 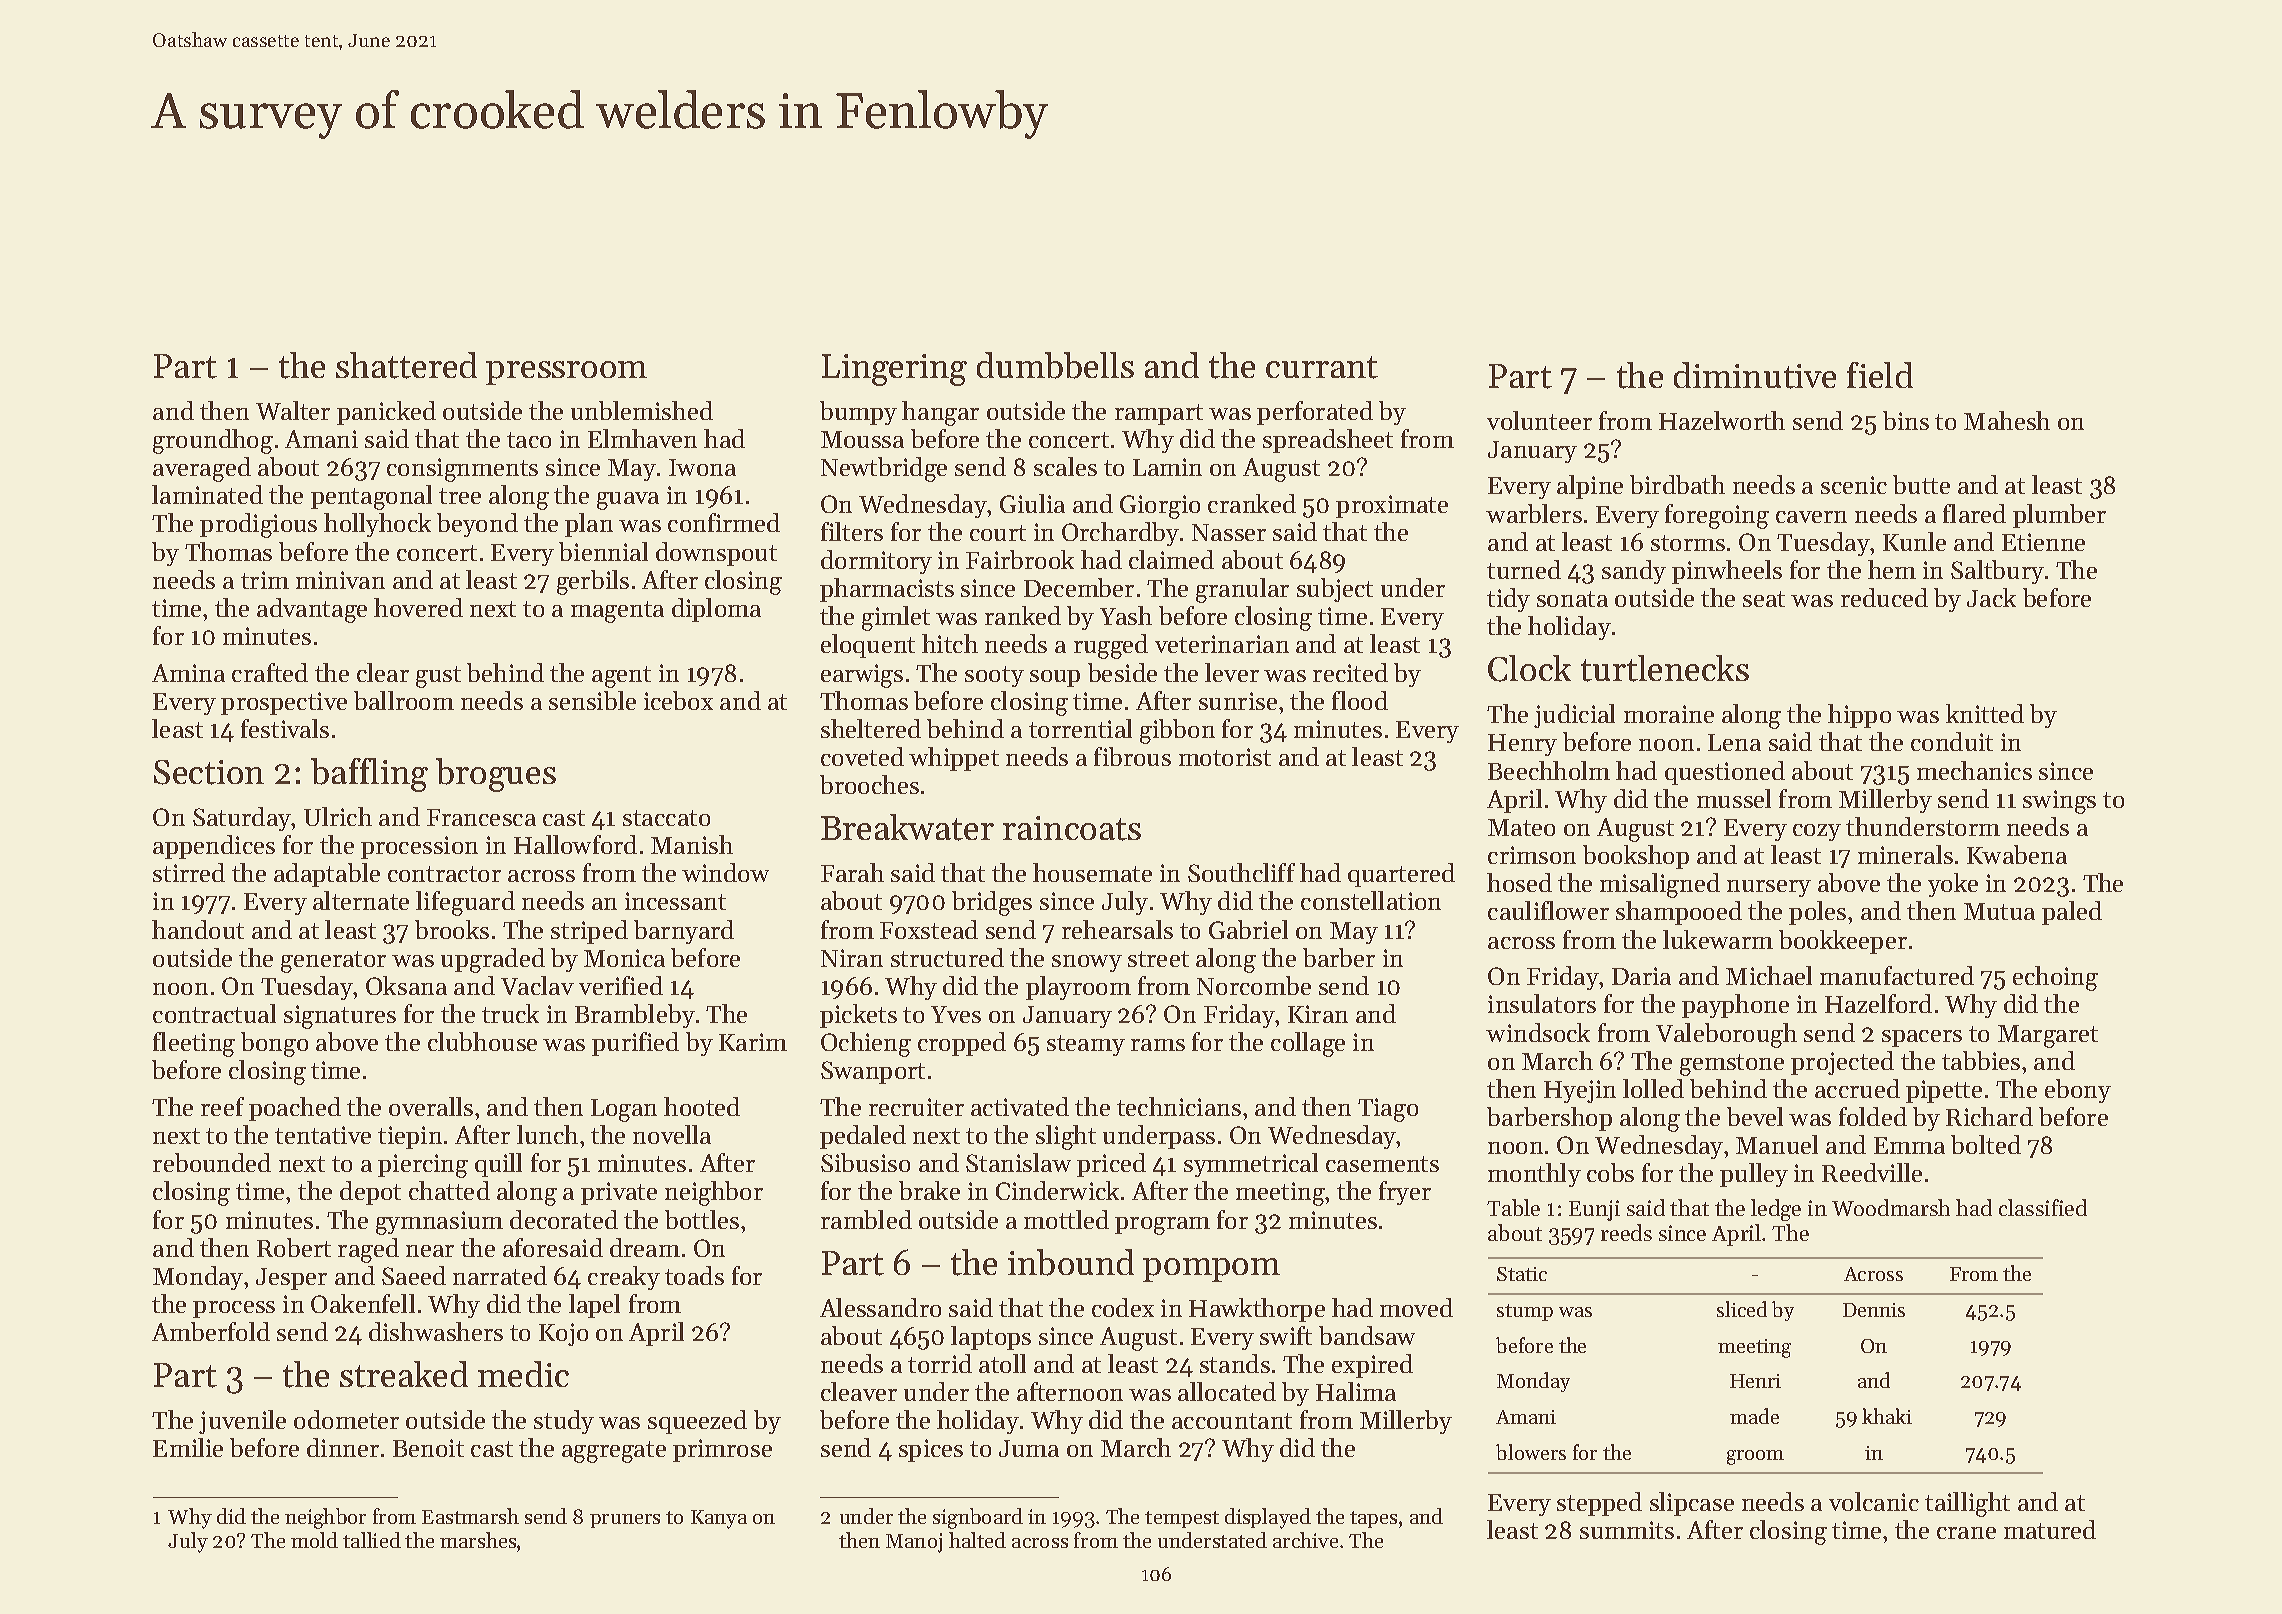 I want to click on sheltered, so click(x=871, y=728).
